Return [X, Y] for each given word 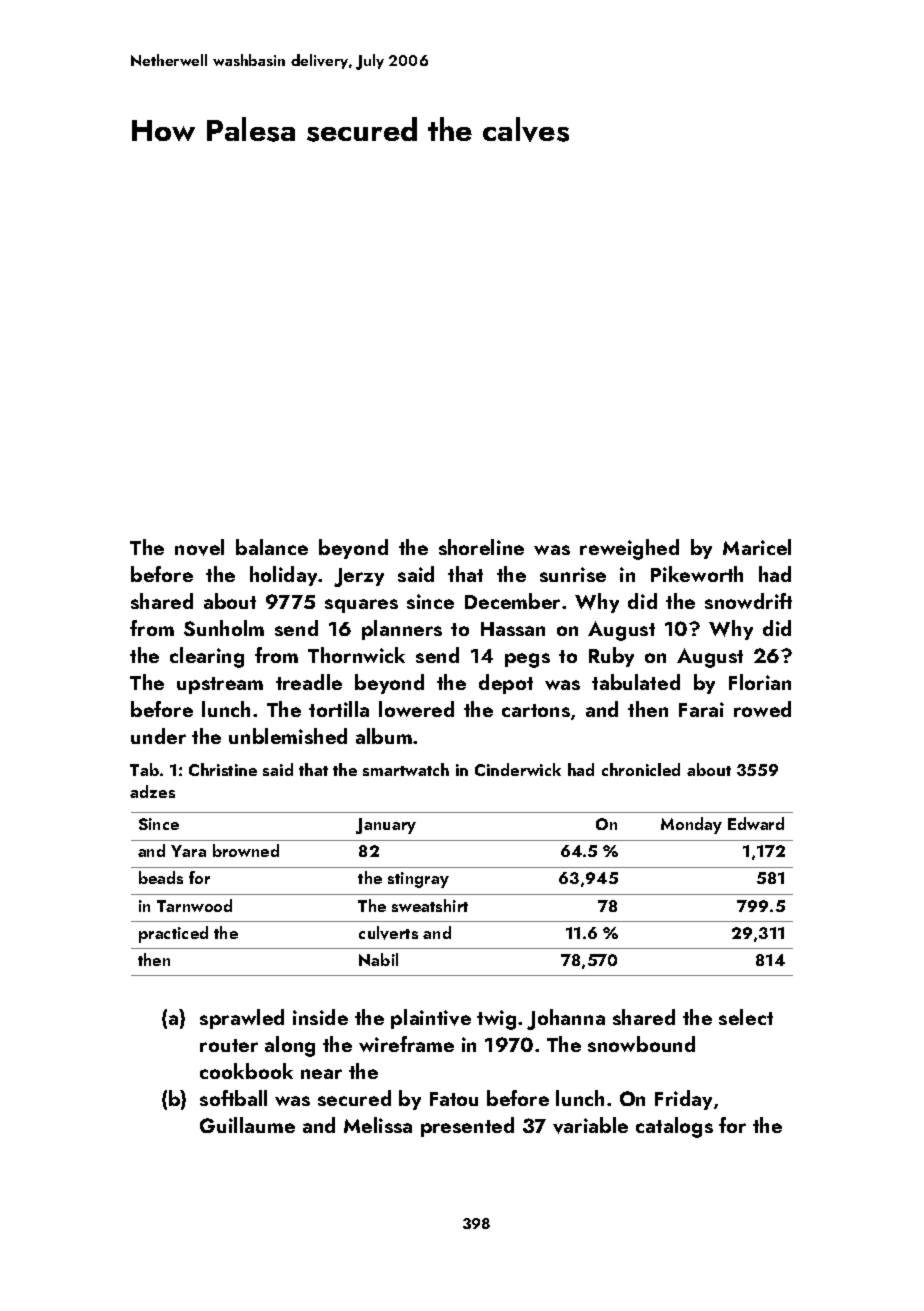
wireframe [406, 1044]
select [746, 1017]
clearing [207, 657]
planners [402, 630]
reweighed [629, 549]
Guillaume [247, 1125]
